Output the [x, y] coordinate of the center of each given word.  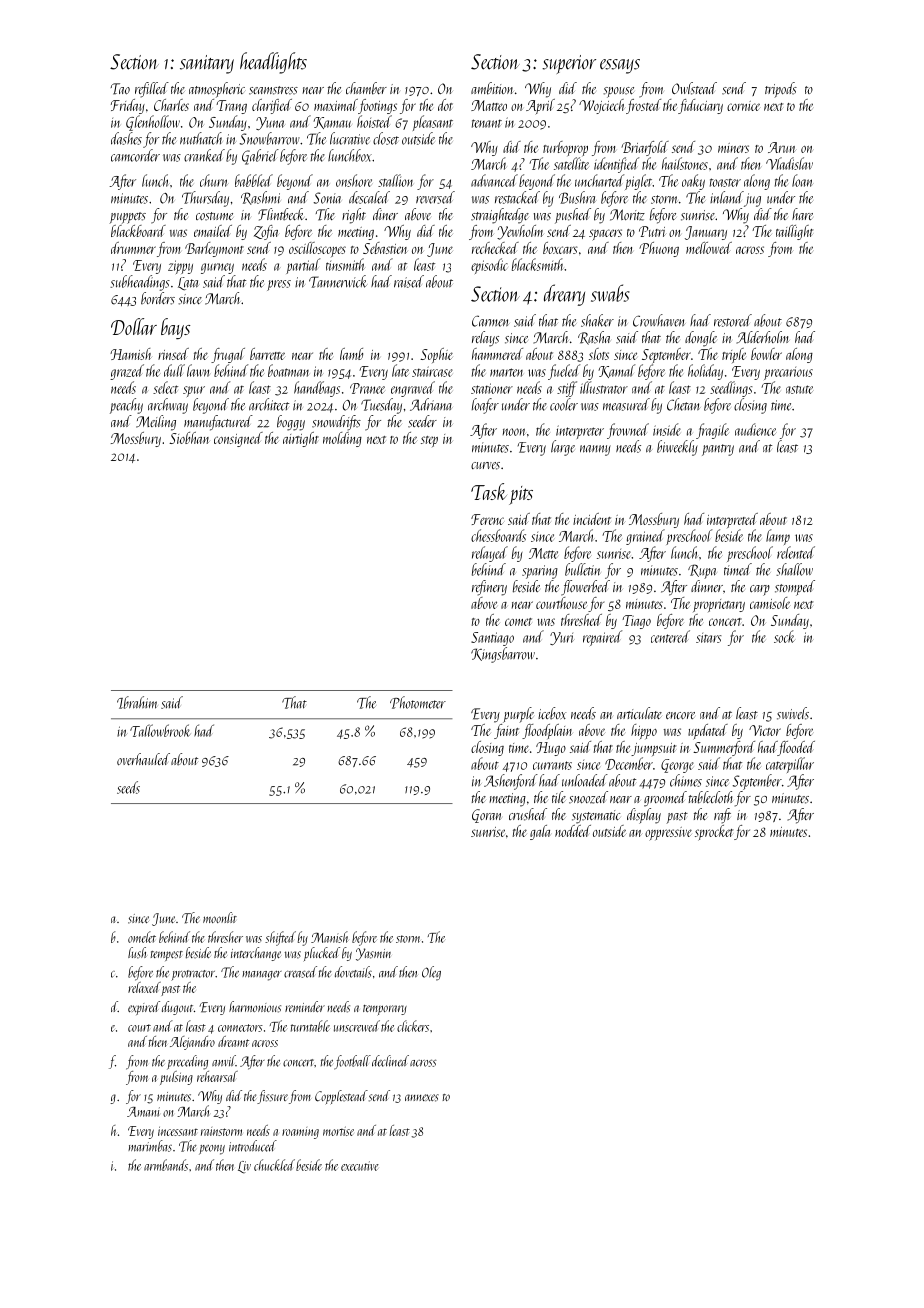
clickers [413, 1026]
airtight [301, 439]
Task [489, 491]
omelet [142, 937]
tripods [781, 90]
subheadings [140, 283]
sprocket [714, 833]
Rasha [594, 338]
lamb [351, 354]
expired [144, 1008]
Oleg [431, 973]
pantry [718, 450]
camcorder [135, 155]
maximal [336, 105]
